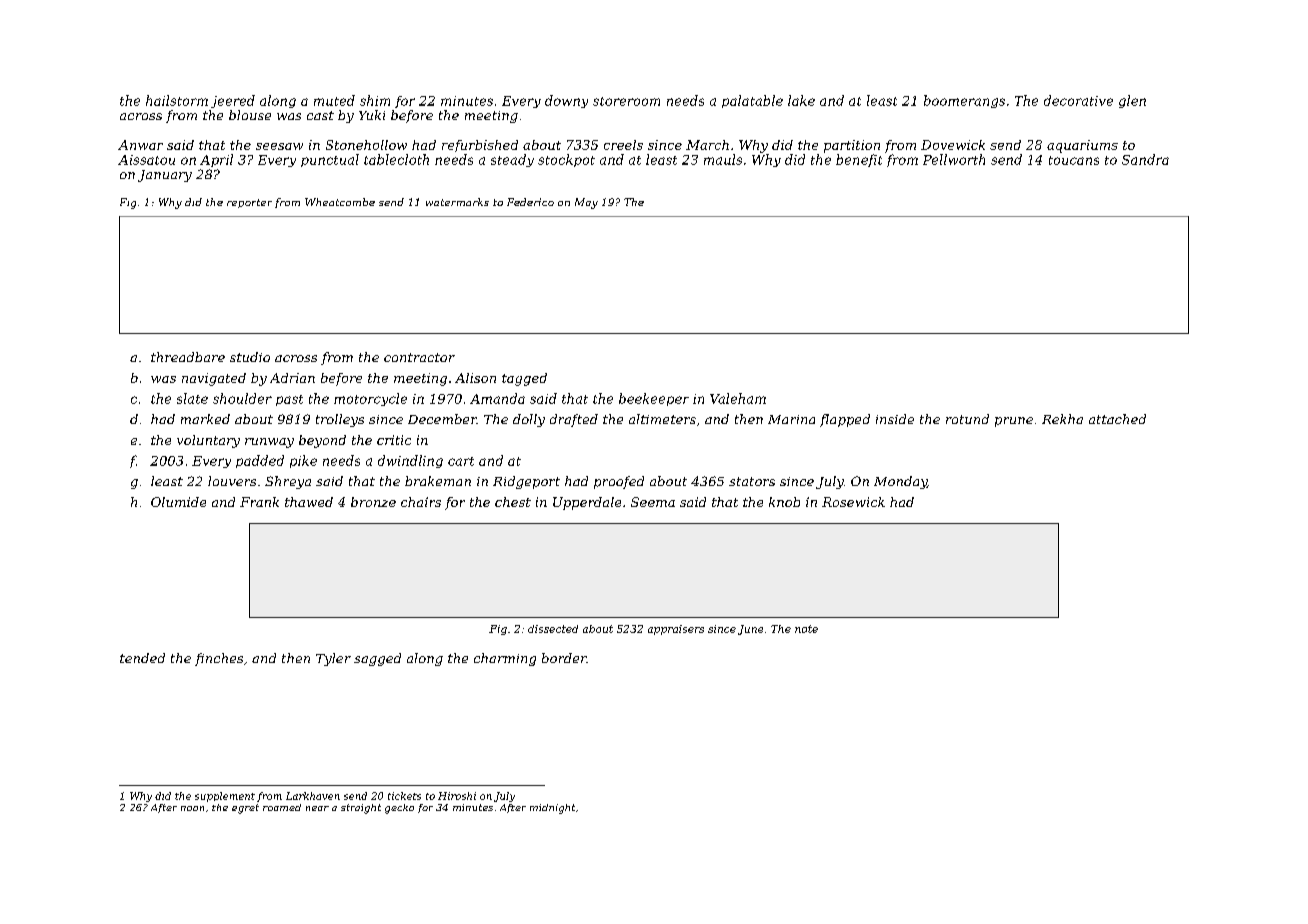 The height and width of the page is (924, 1308). I want to click on dissected, so click(553, 629).
